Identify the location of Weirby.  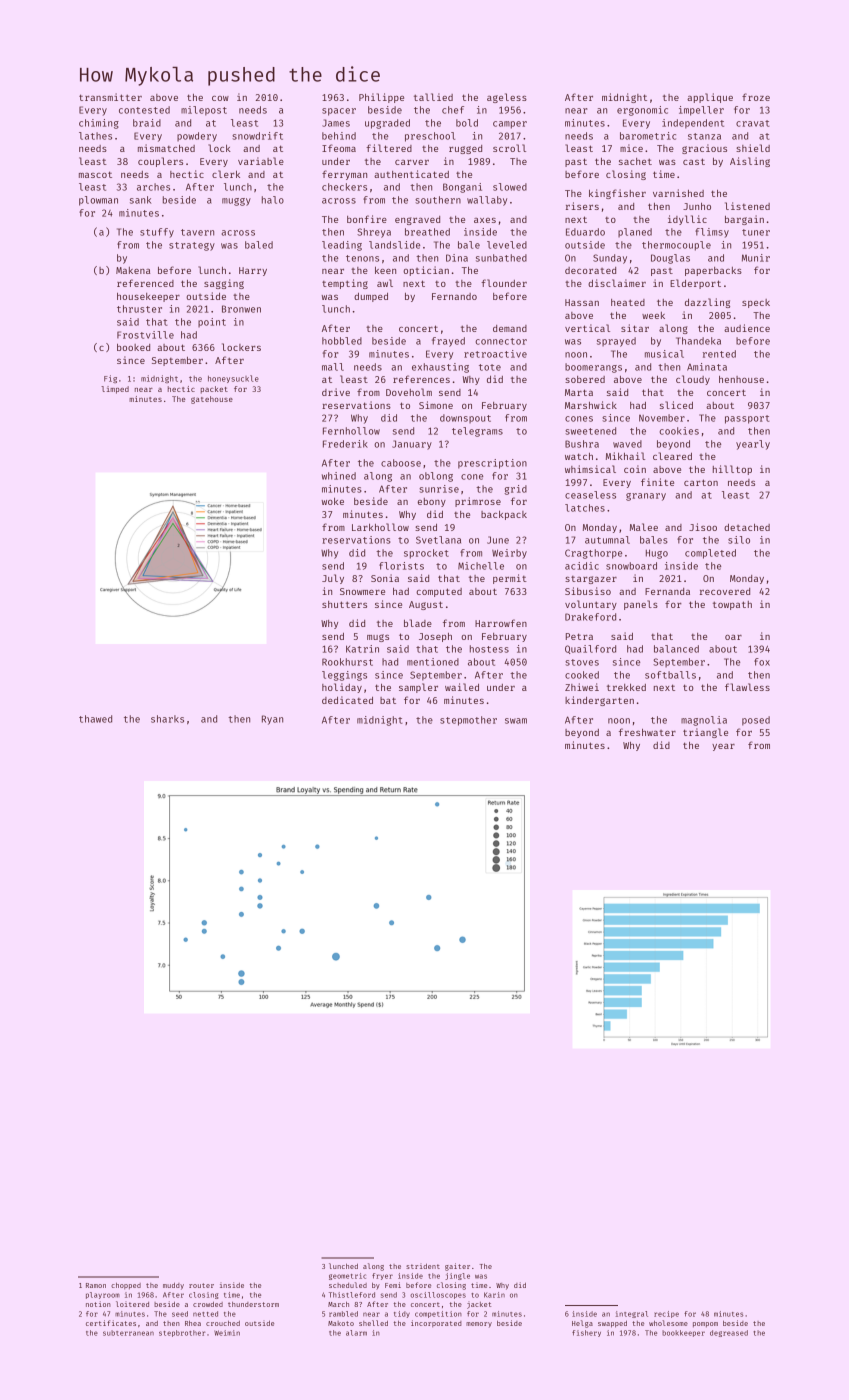
(509, 554).
